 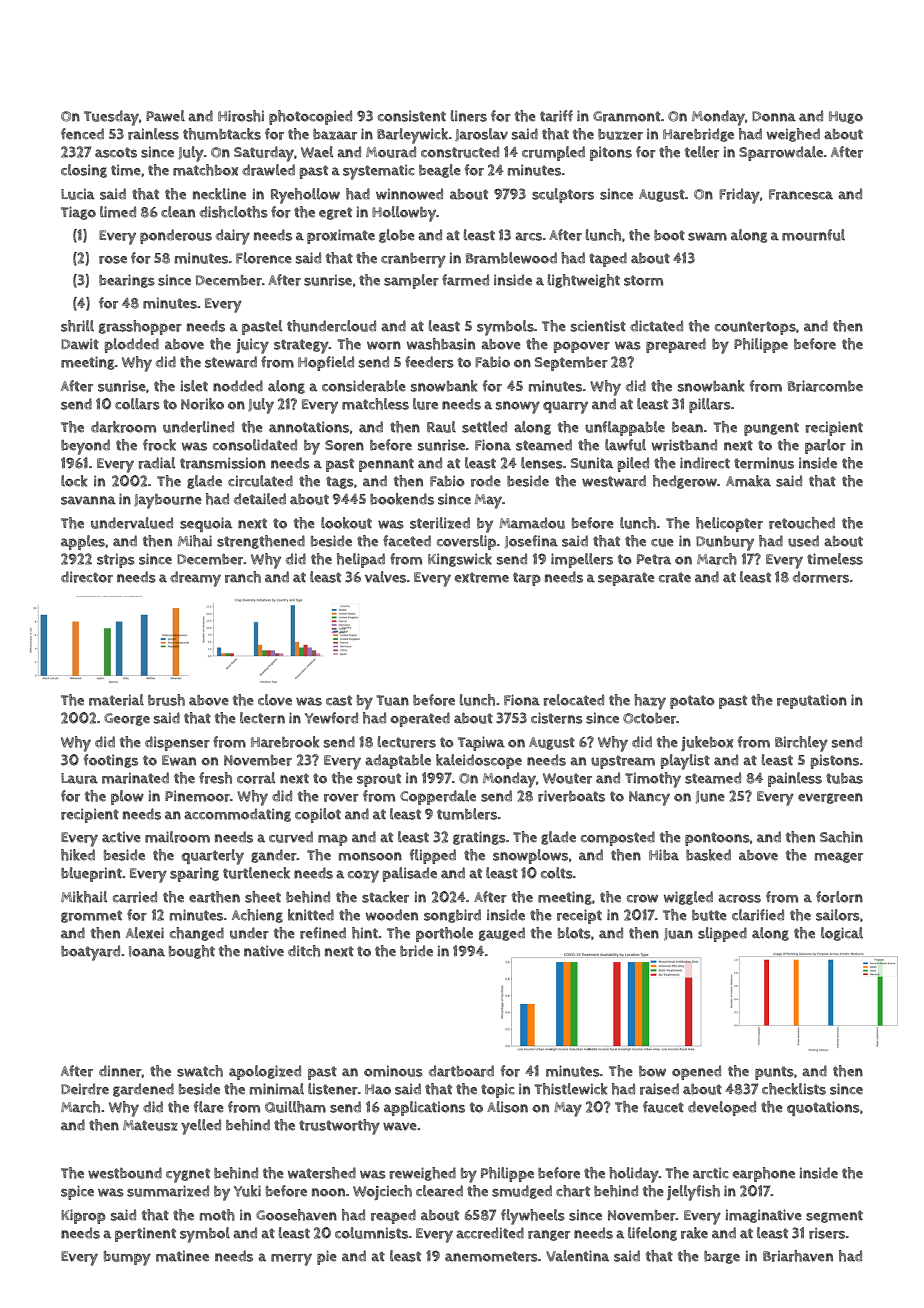 What do you see at coordinates (364, 386) in the screenshot?
I see `considerable` at bounding box center [364, 386].
